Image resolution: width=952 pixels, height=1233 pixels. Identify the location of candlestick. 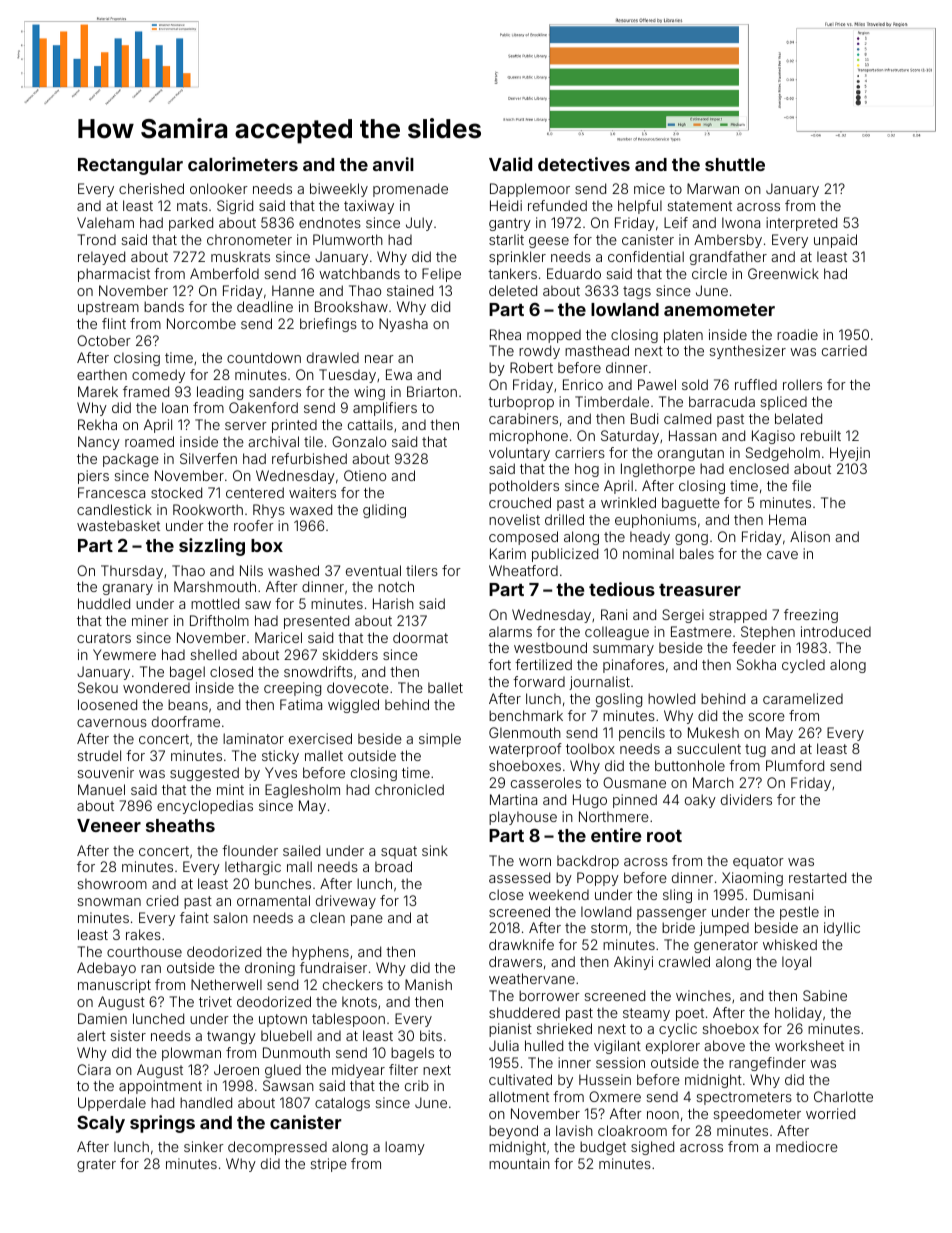
(114, 509).
